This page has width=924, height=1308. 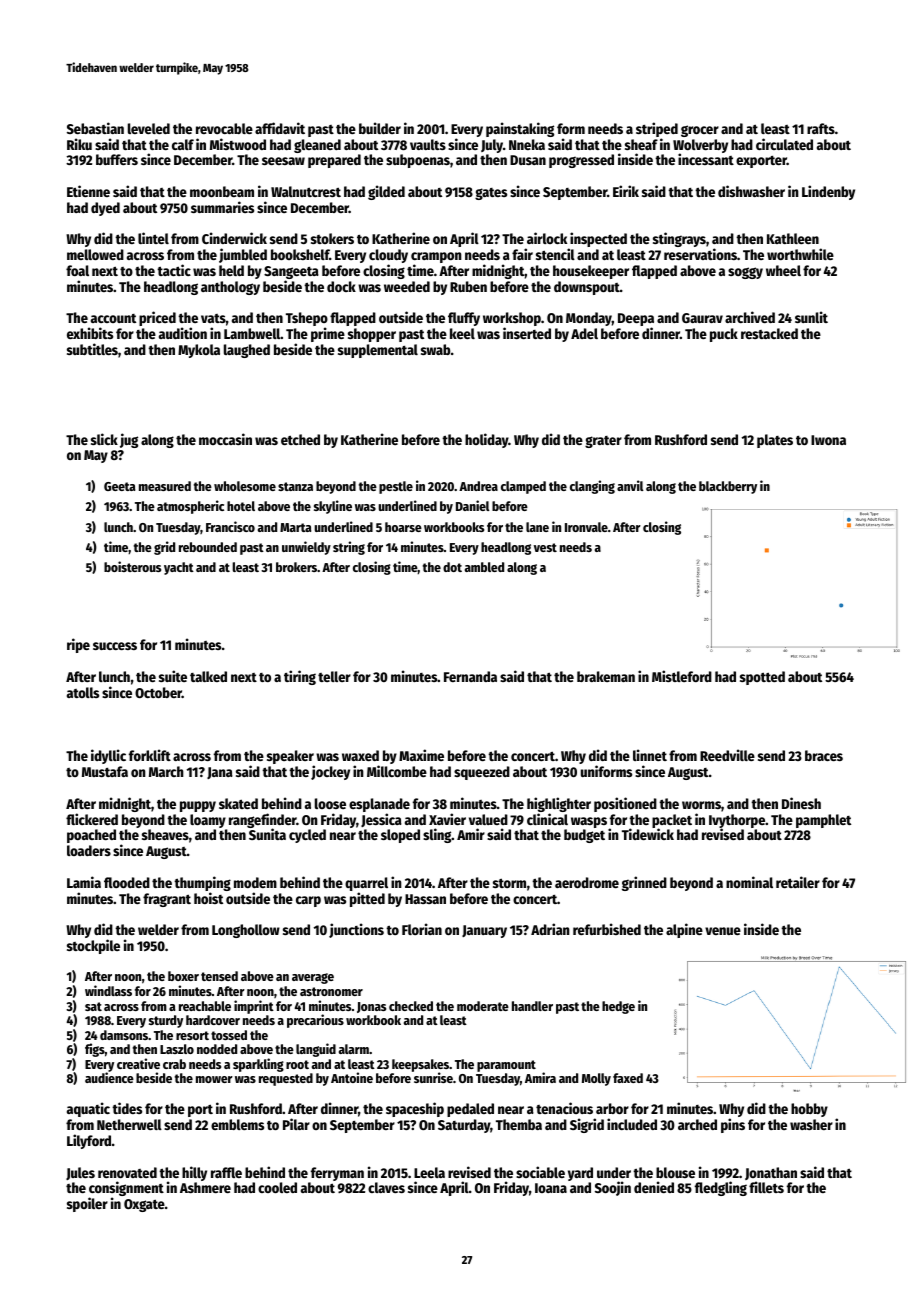 What do you see at coordinates (167, 900) in the page?
I see `fragrant` at bounding box center [167, 900].
